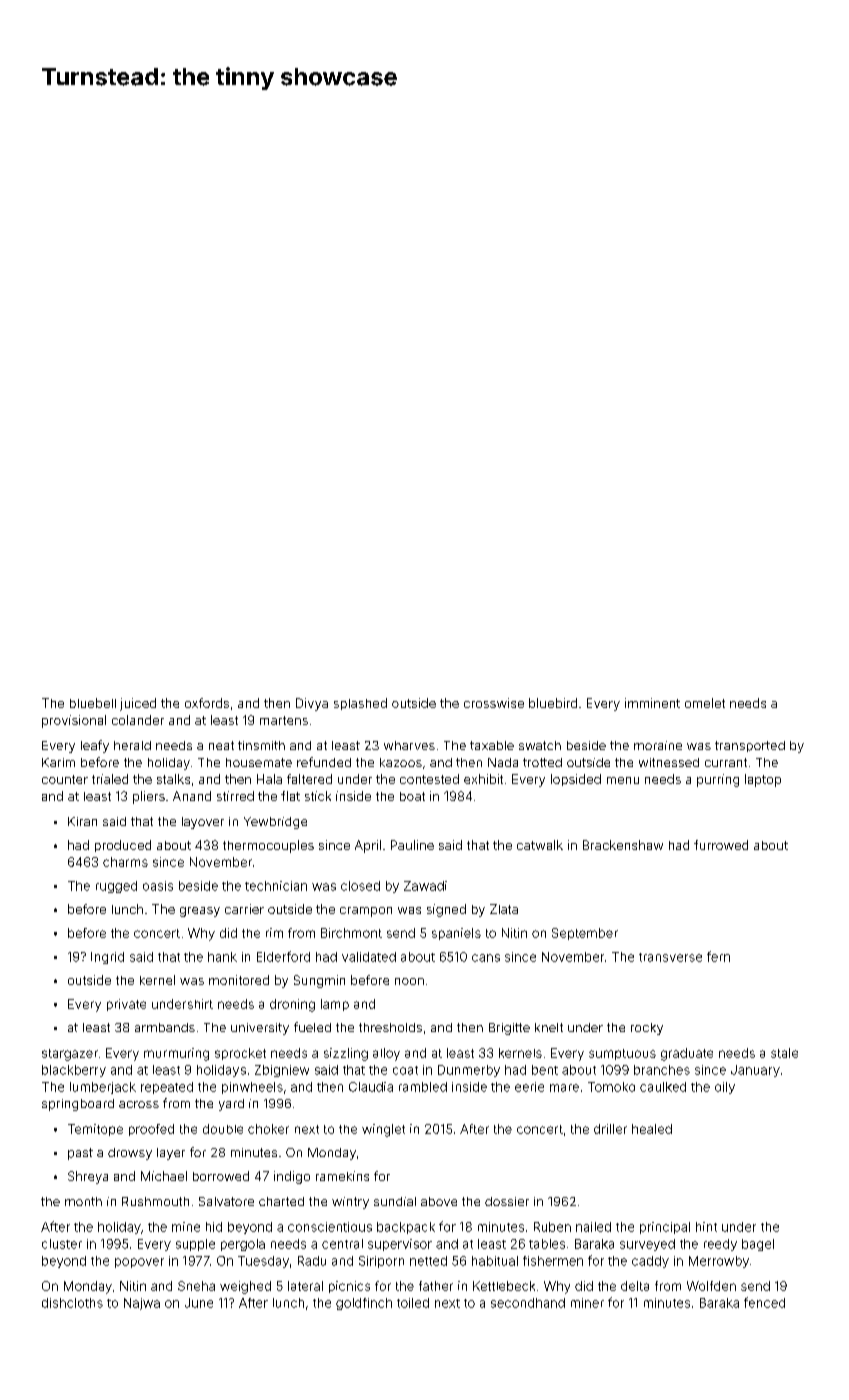 The width and height of the screenshot is (849, 1400). Describe the element at coordinates (718, 956) in the screenshot. I see `fern` at that location.
